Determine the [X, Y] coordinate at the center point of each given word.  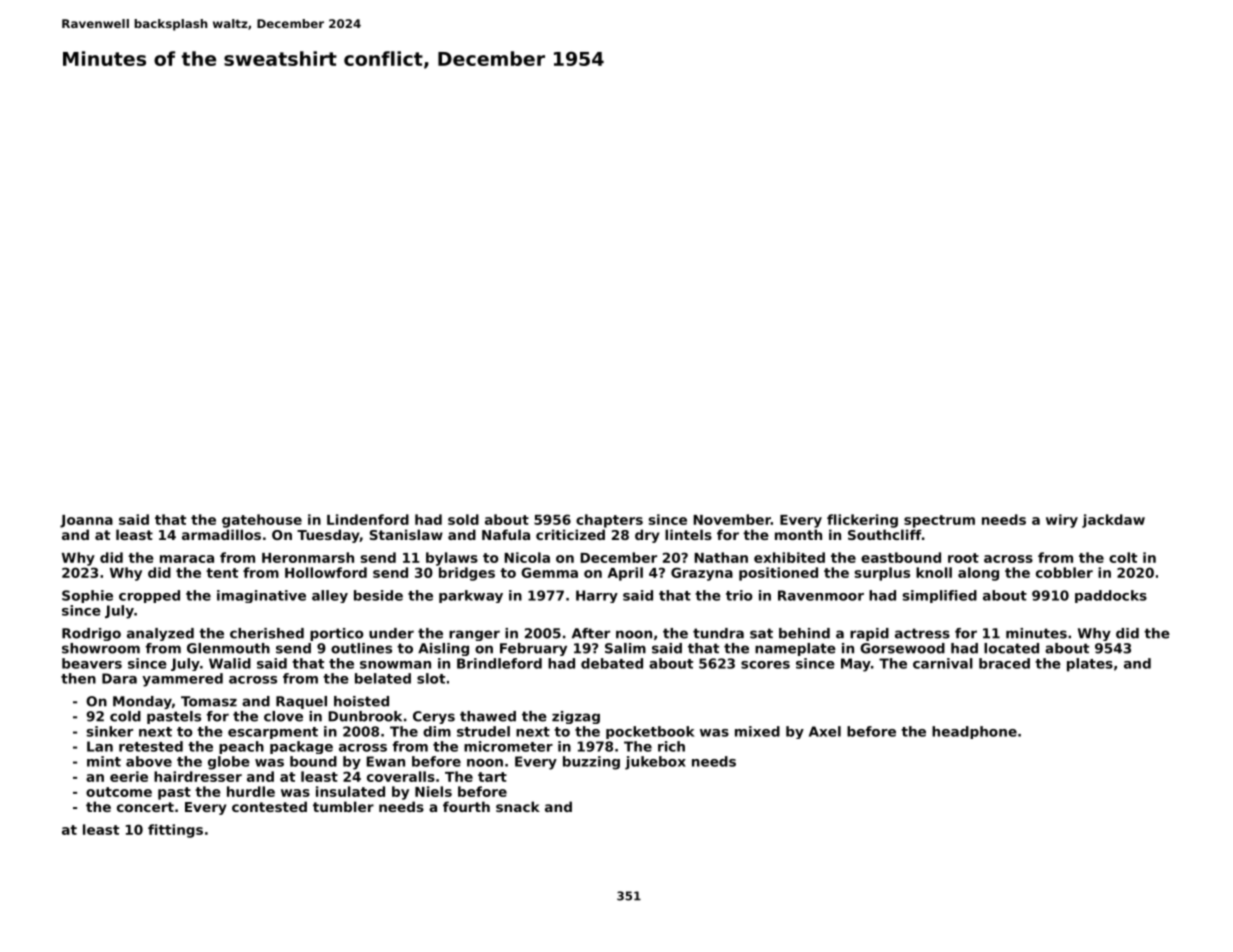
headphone [974, 732]
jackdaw [1113, 521]
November [732, 519]
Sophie [87, 596]
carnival [943, 663]
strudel [483, 731]
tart [492, 777]
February [533, 649]
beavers [92, 663]
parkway [471, 596]
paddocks [1111, 596]
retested [151, 746]
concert [145, 807]
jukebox [655, 763]
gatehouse [262, 521]
